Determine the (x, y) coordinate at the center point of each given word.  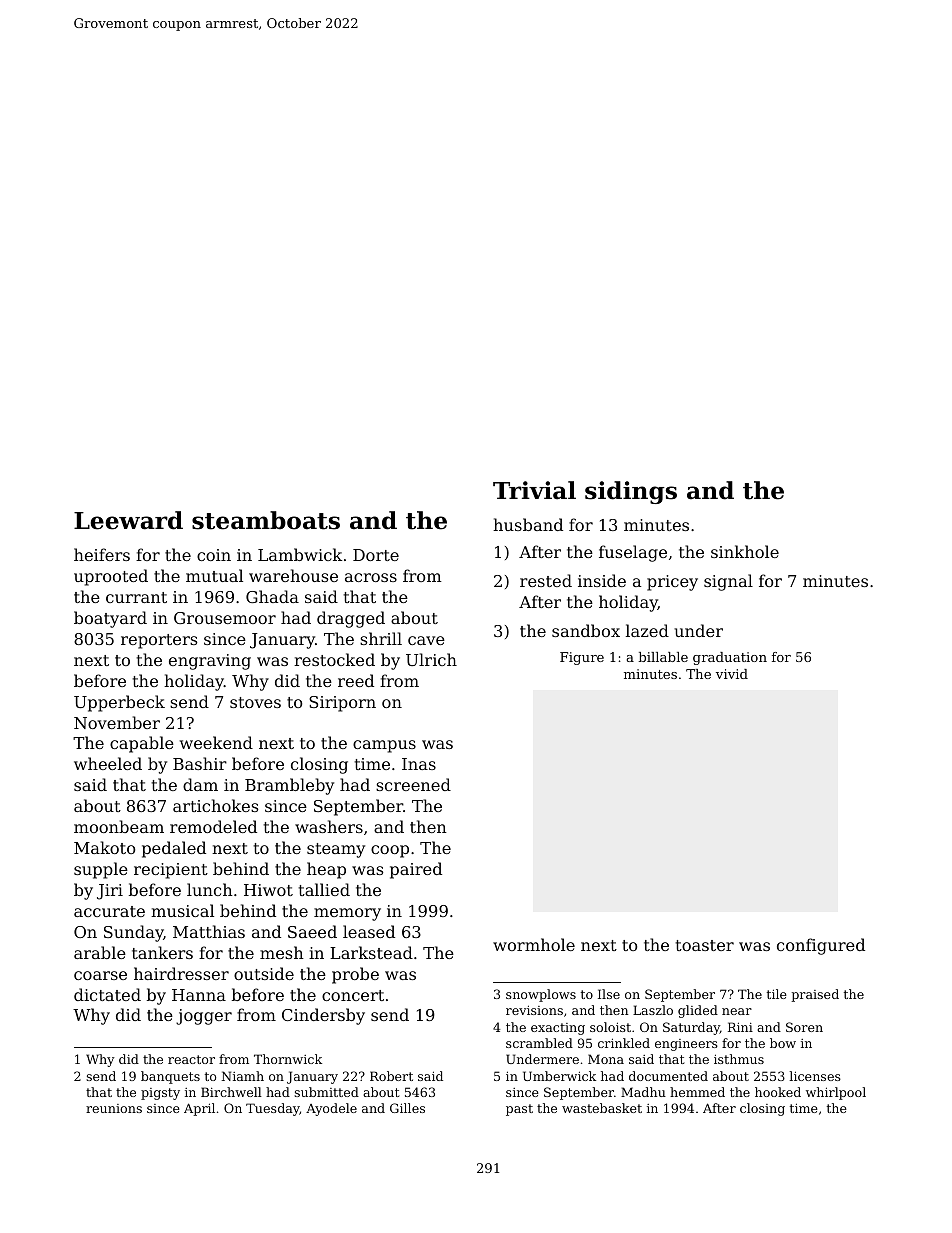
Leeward (128, 520)
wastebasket (602, 1108)
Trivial (534, 490)
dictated (107, 994)
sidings (631, 492)
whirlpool (836, 1093)
